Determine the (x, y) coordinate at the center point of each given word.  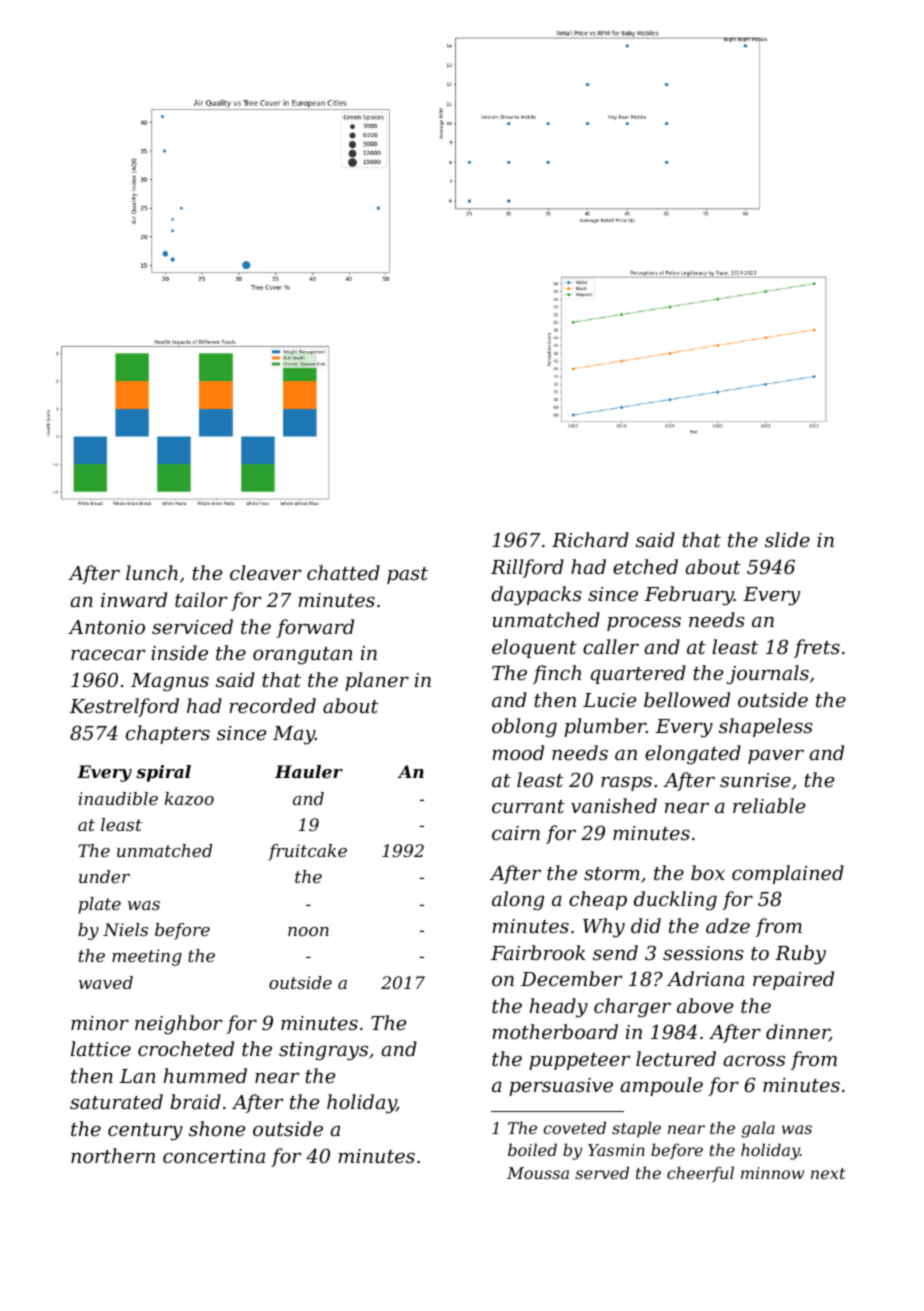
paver (776, 756)
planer (377, 681)
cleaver (266, 572)
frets (817, 648)
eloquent (534, 648)
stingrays (323, 1051)
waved (106, 982)
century (145, 1132)
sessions (703, 953)
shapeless (766, 727)
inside (179, 652)
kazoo (189, 799)
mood (518, 752)
